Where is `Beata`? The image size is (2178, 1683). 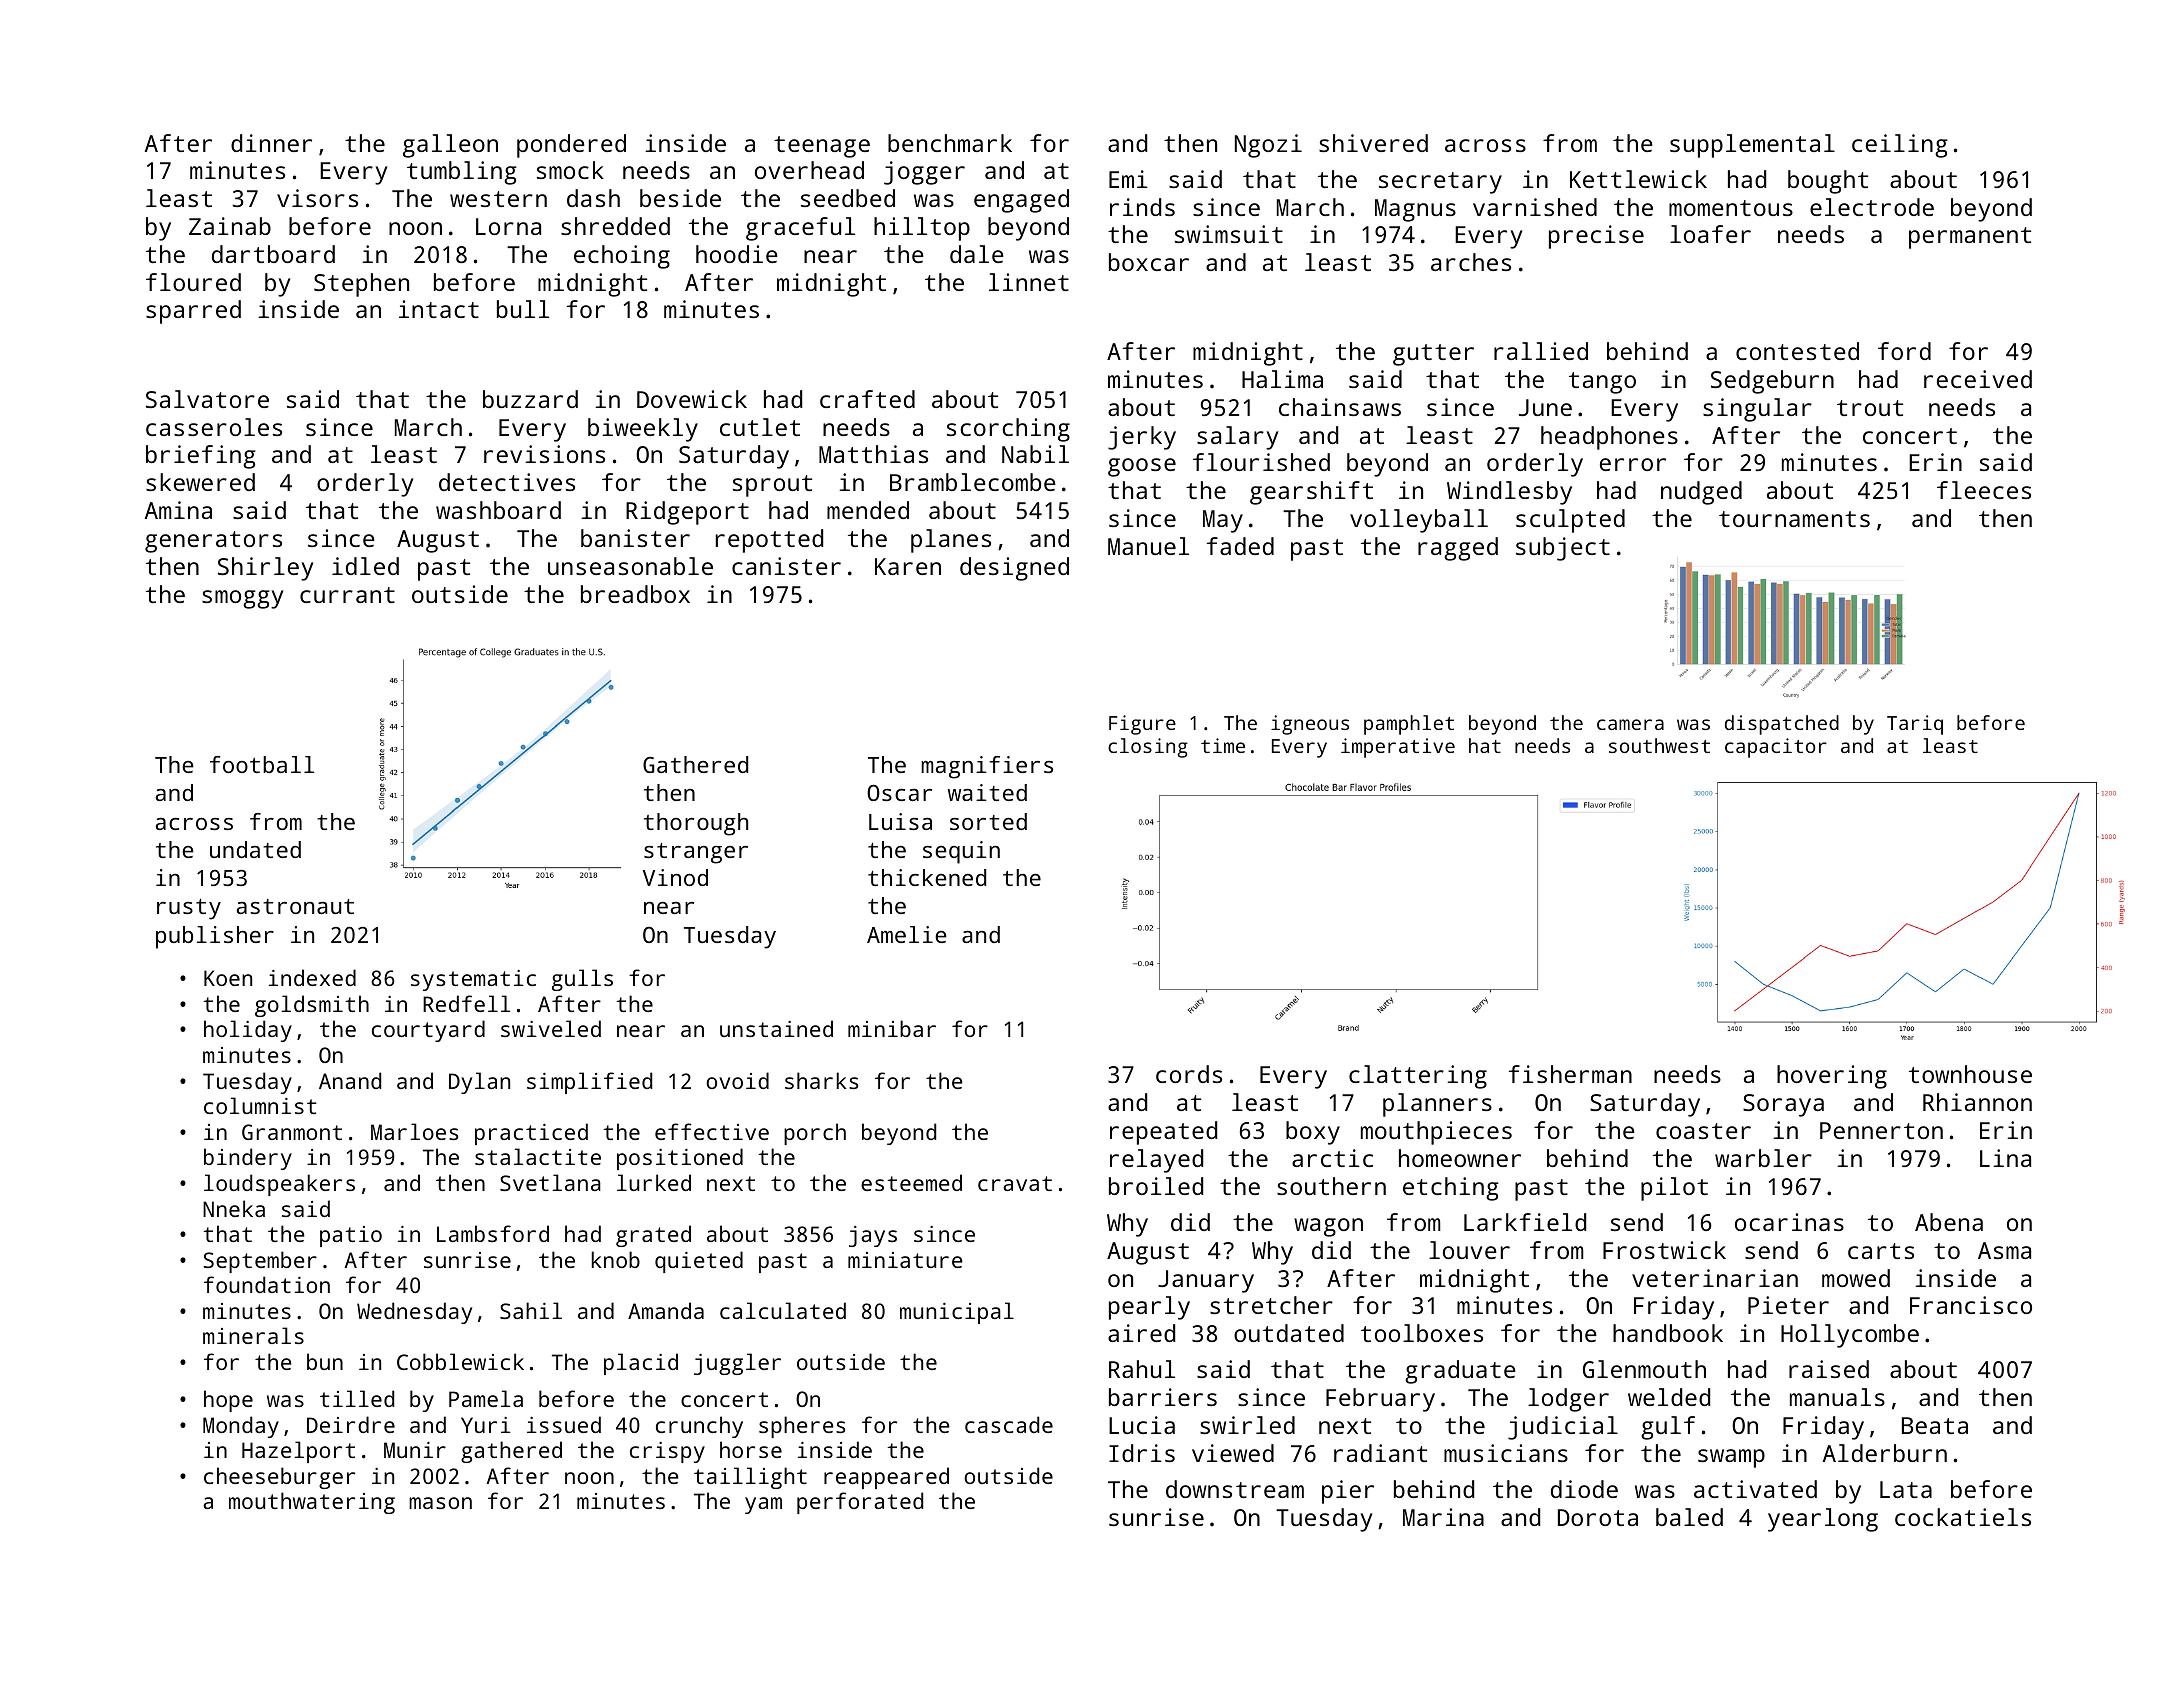 Beata is located at coordinates (1935, 1425).
